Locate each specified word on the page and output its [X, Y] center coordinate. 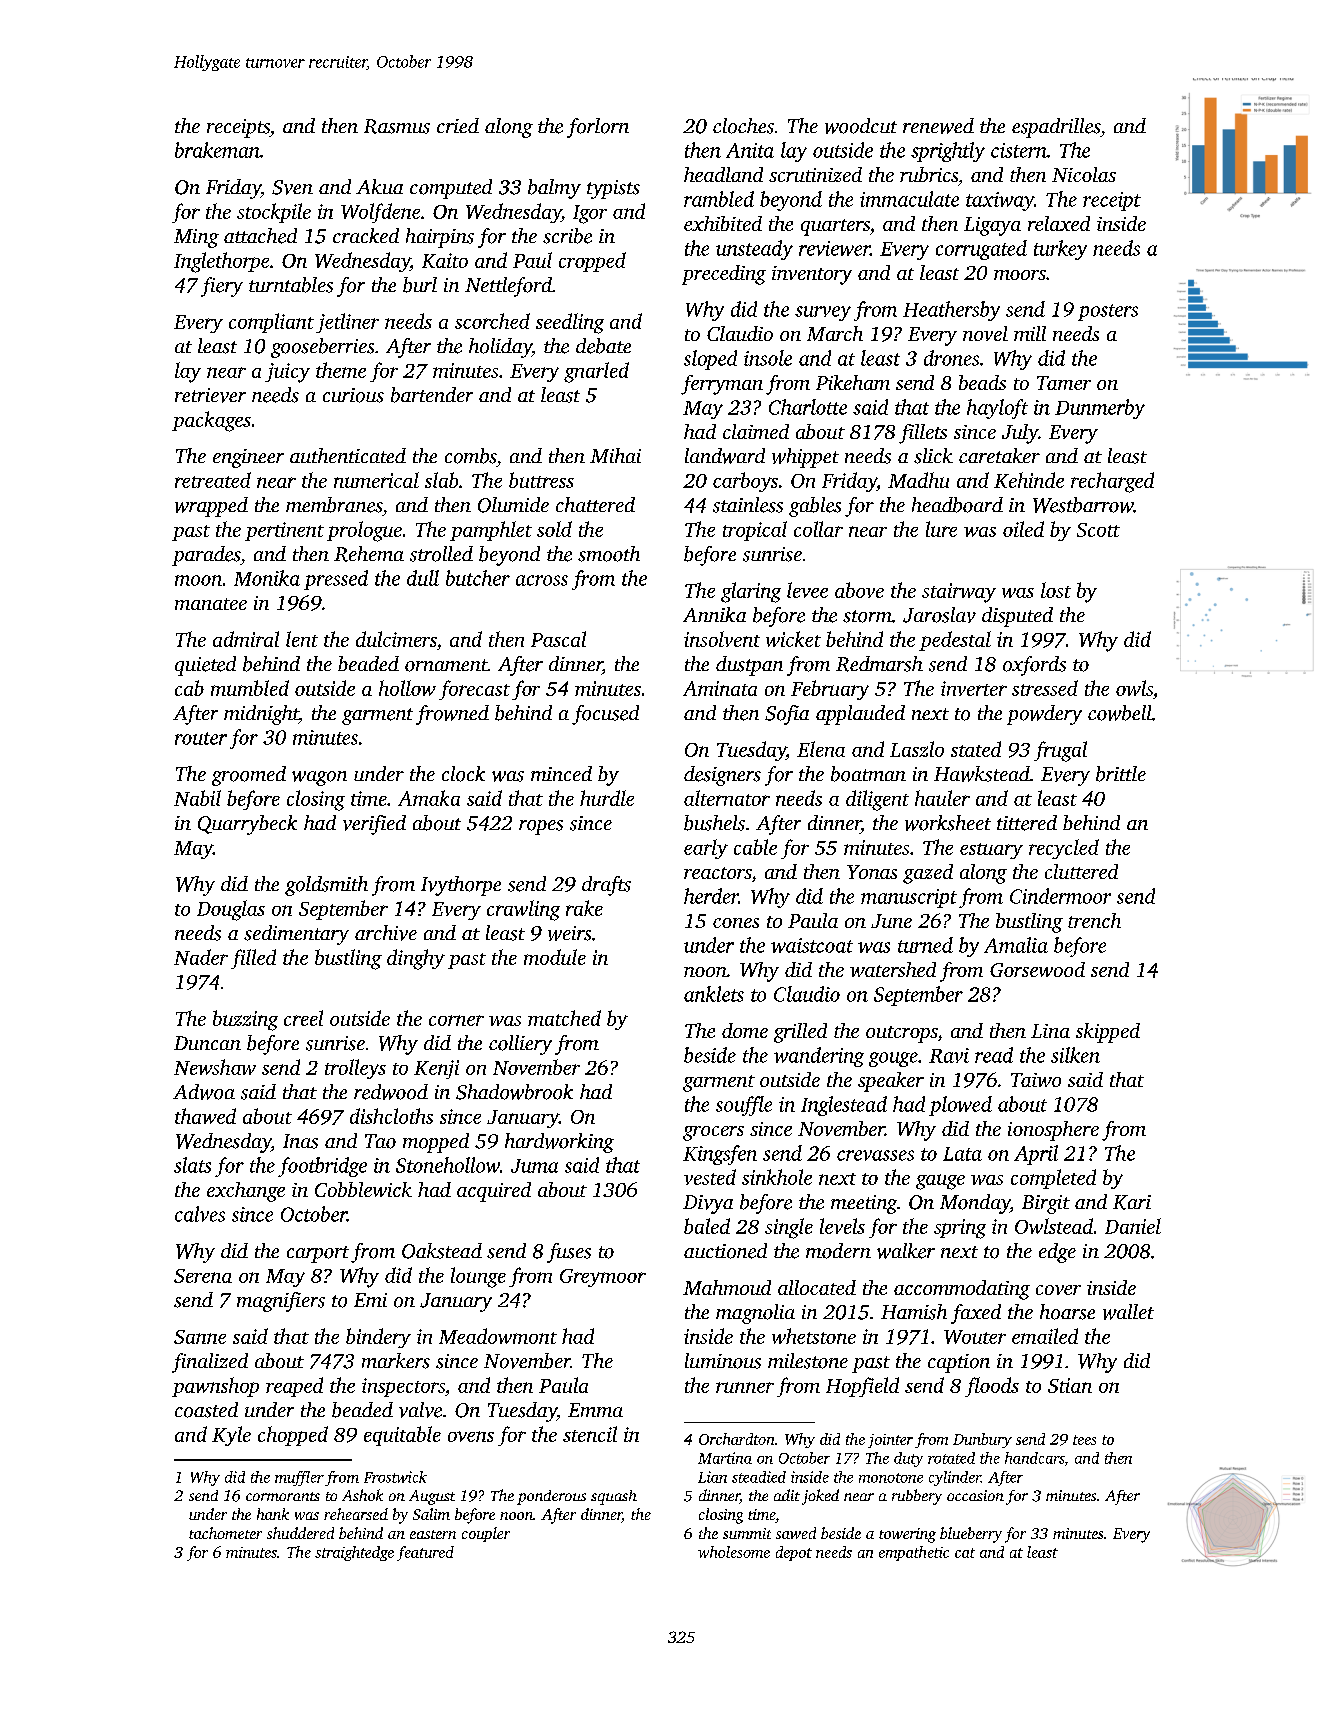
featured [425, 1553]
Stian [1070, 1385]
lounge [478, 1277]
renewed [938, 126]
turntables [291, 285]
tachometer [225, 1533]
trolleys [355, 1069]
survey [823, 313]
